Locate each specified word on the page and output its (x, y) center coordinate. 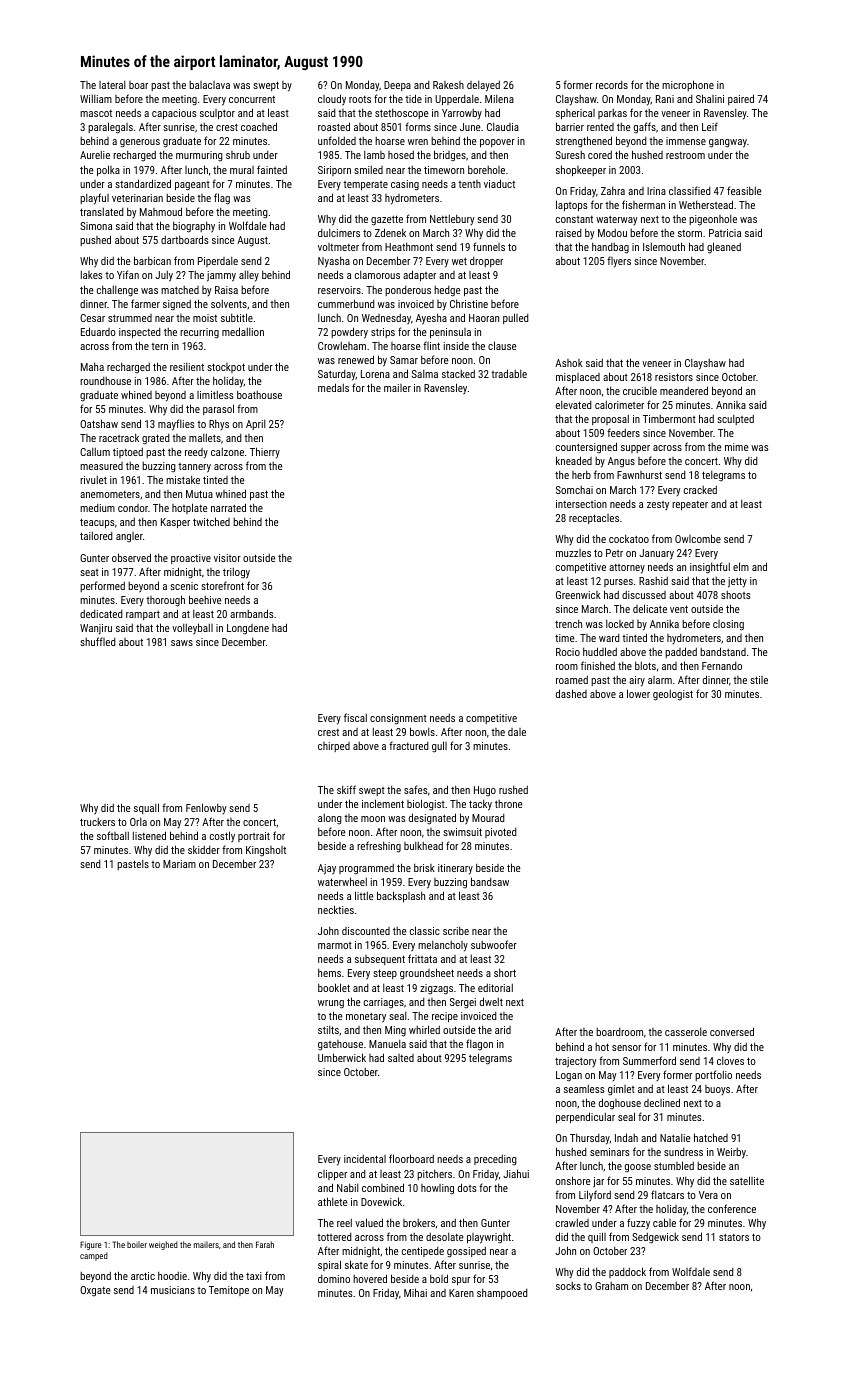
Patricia (725, 233)
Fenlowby (206, 808)
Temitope (229, 1291)
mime (737, 447)
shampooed (502, 1293)
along (330, 819)
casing (405, 185)
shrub (238, 155)
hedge (447, 291)
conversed (732, 1031)
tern (159, 346)
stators (734, 1237)
